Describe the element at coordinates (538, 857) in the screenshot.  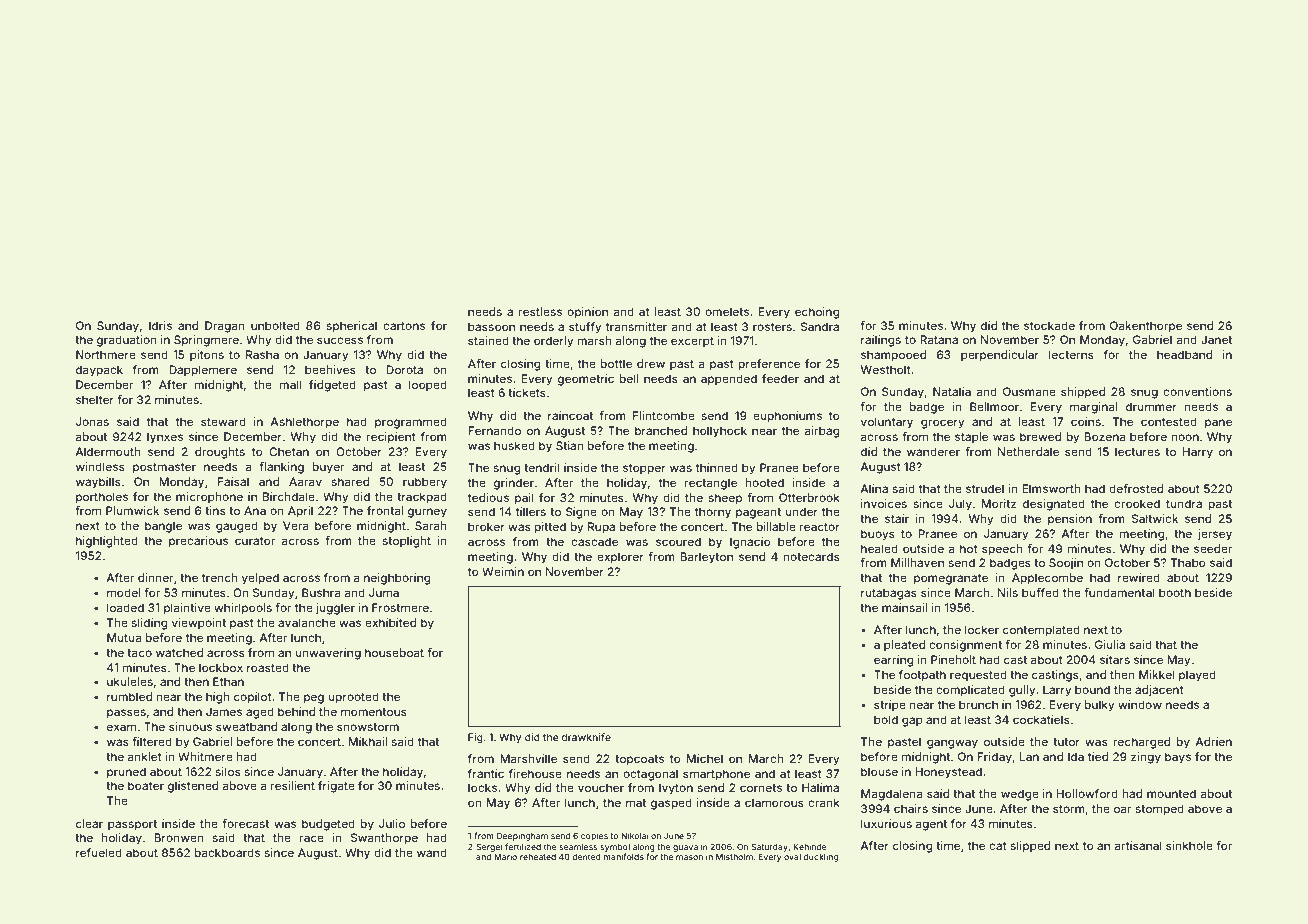
I see `reheated` at that location.
